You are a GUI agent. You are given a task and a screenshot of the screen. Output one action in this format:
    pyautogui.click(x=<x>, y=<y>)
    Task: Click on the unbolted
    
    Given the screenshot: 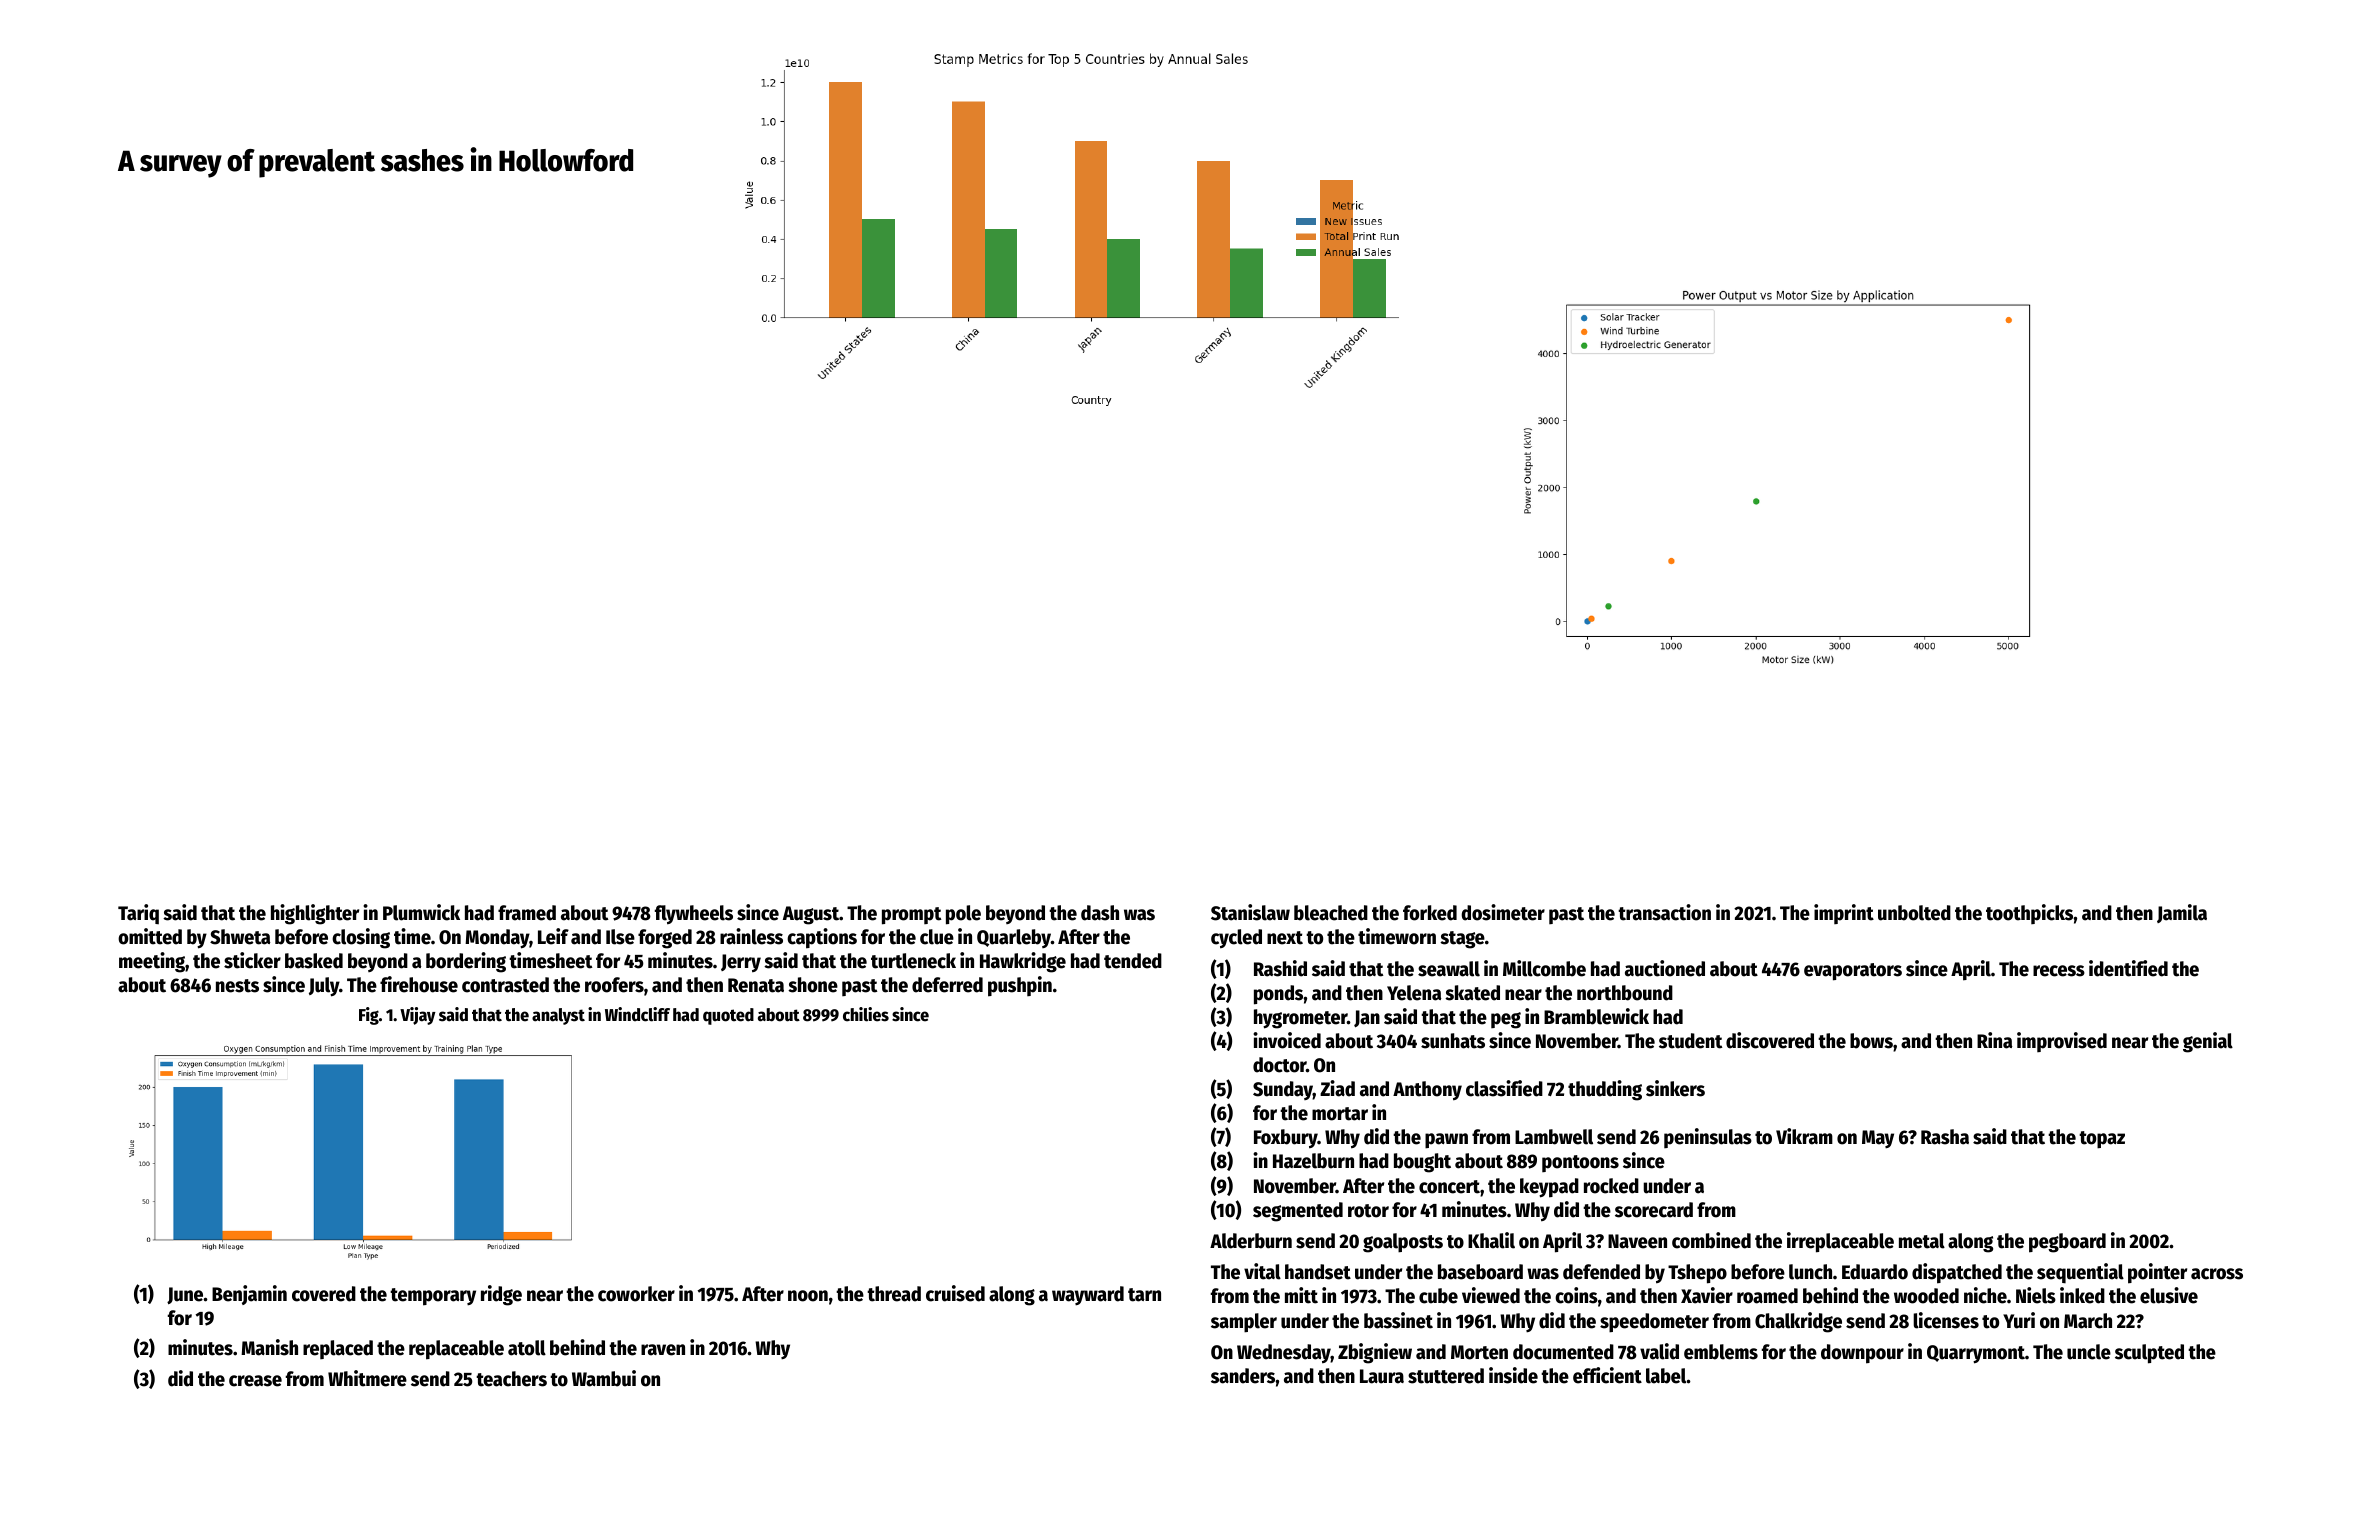 What is the action you would take?
    pyautogui.click(x=1914, y=913)
